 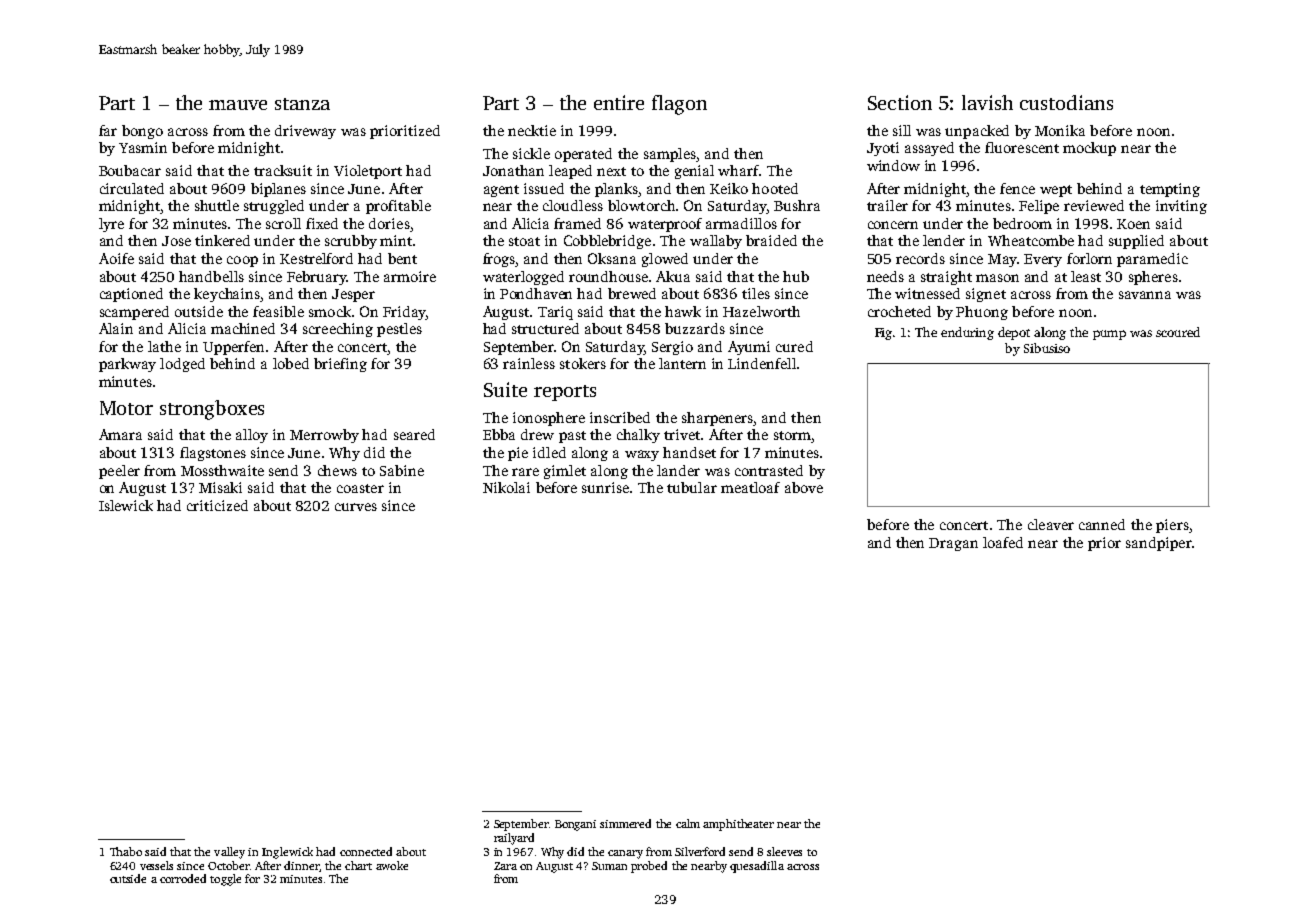 What do you see at coordinates (638, 436) in the screenshot?
I see `chalky` at bounding box center [638, 436].
